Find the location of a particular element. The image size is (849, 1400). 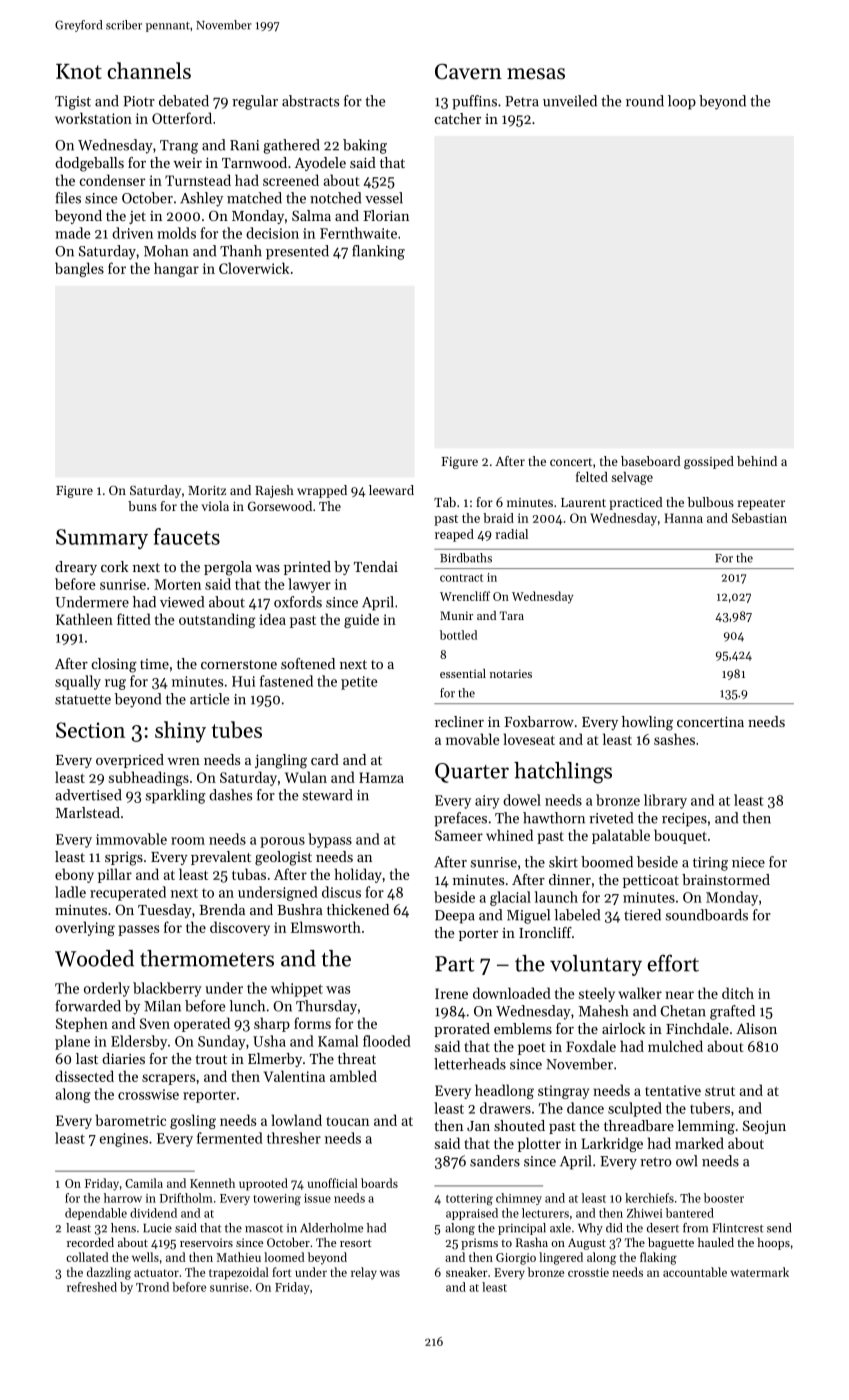

appraised is located at coordinates (472, 1214).
